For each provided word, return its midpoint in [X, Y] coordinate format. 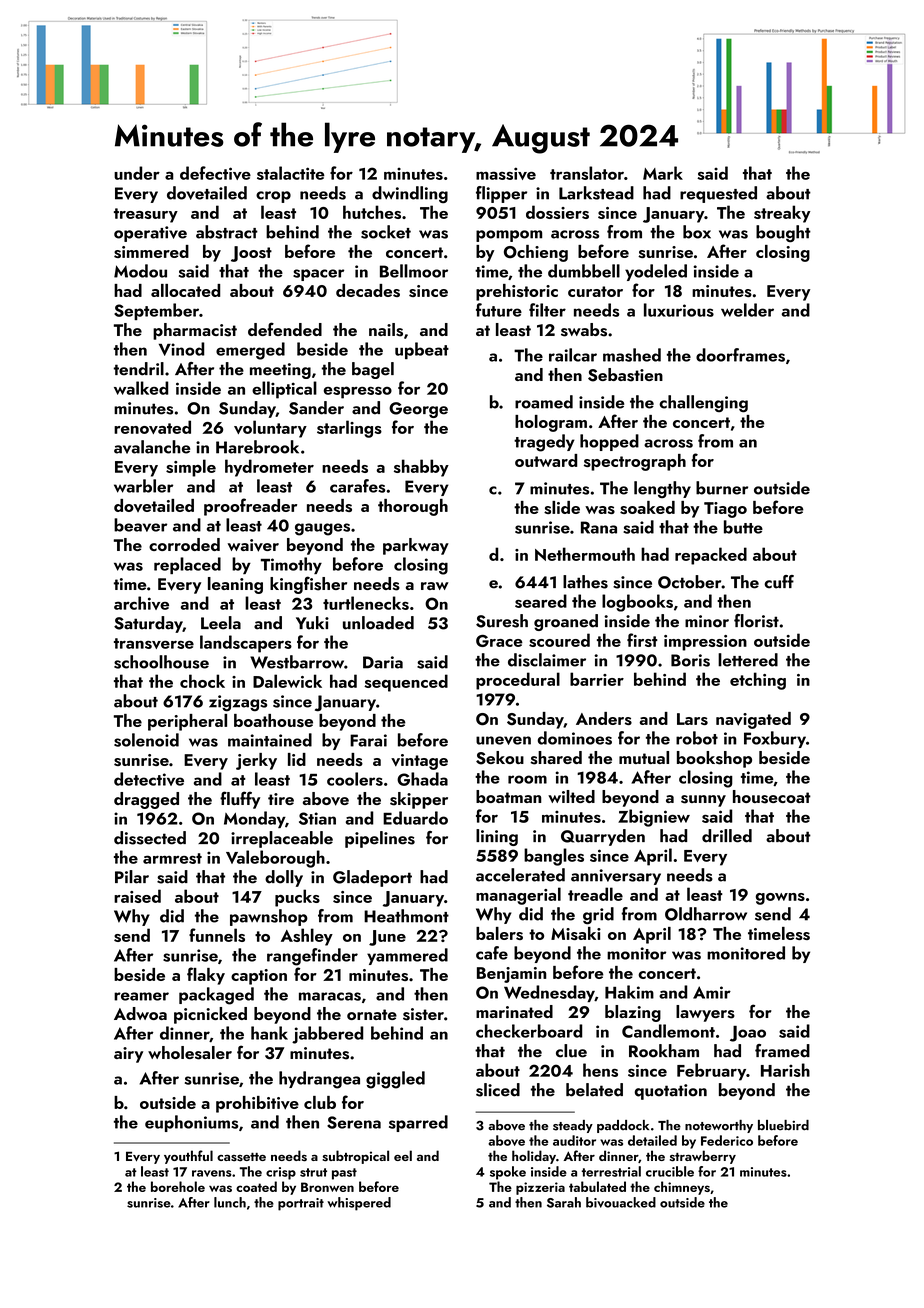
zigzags [238, 703]
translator [587, 173]
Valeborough [275, 859]
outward [546, 460]
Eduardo [415, 818]
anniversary [616, 877]
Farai [368, 740]
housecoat [772, 797]
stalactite [291, 173]
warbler [143, 486]
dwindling [410, 195]
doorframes [740, 355]
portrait [301, 1204]
